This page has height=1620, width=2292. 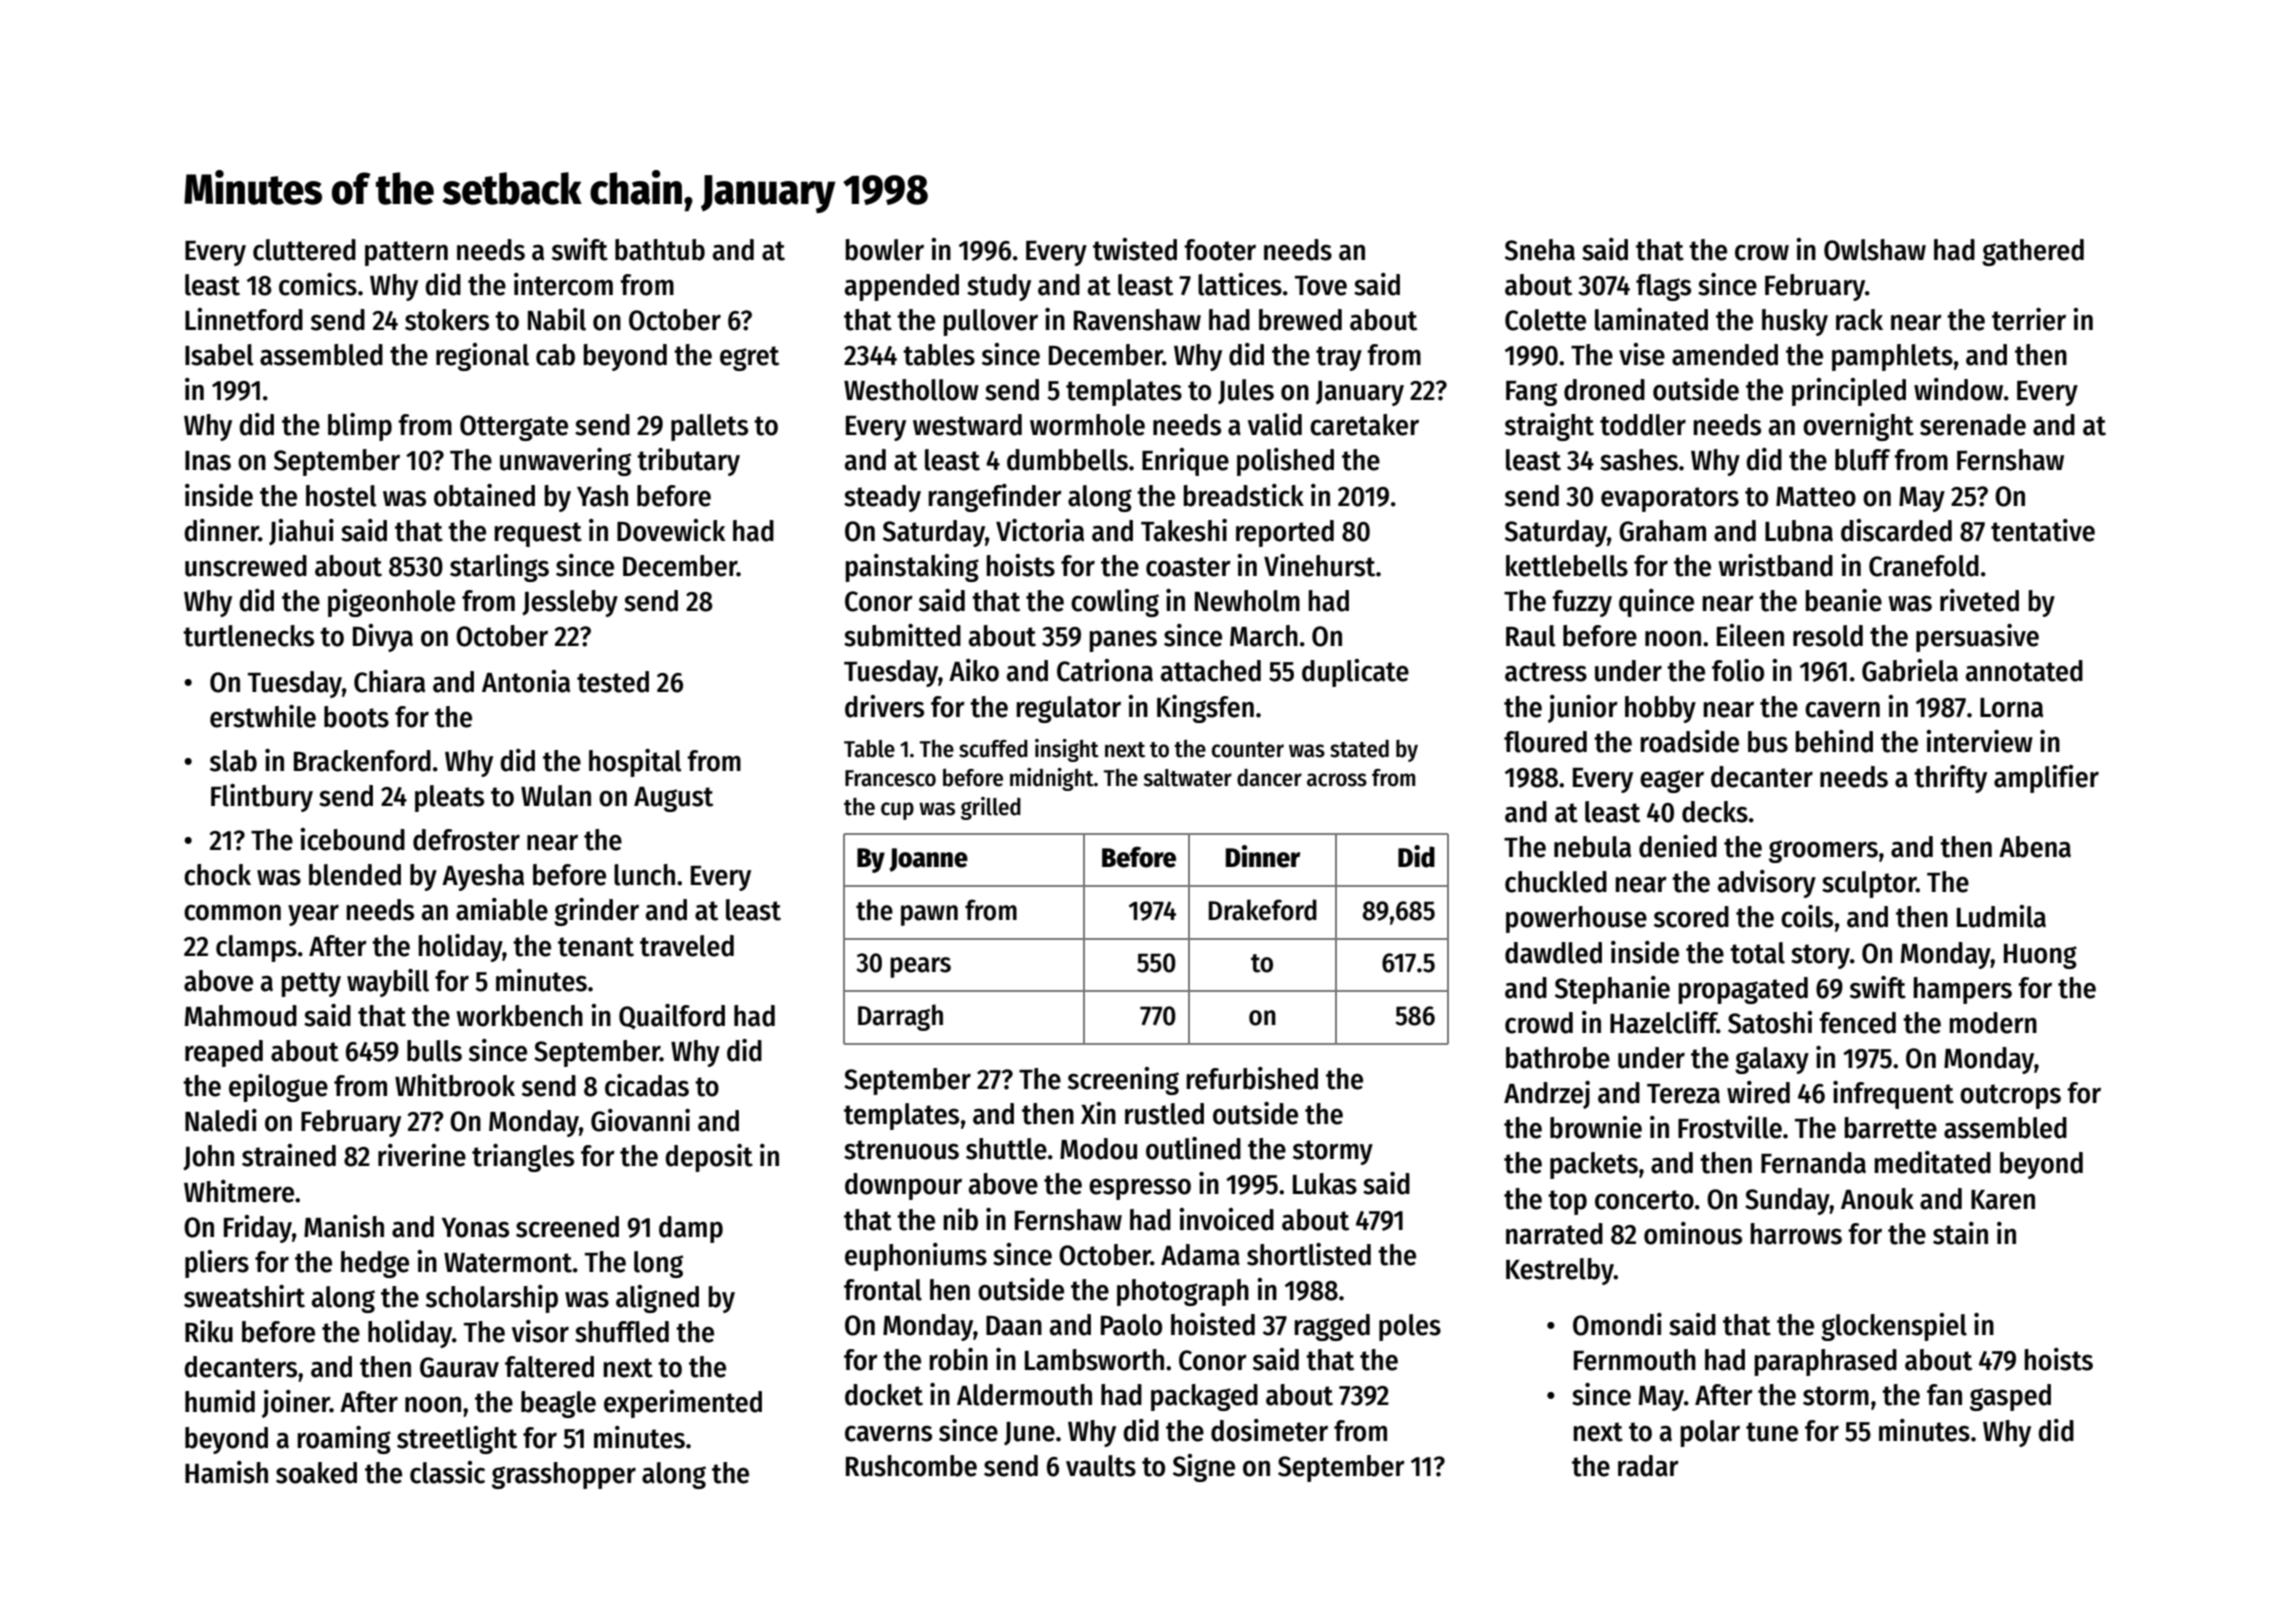 What do you see at coordinates (929, 915) in the page?
I see `pawn` at bounding box center [929, 915].
